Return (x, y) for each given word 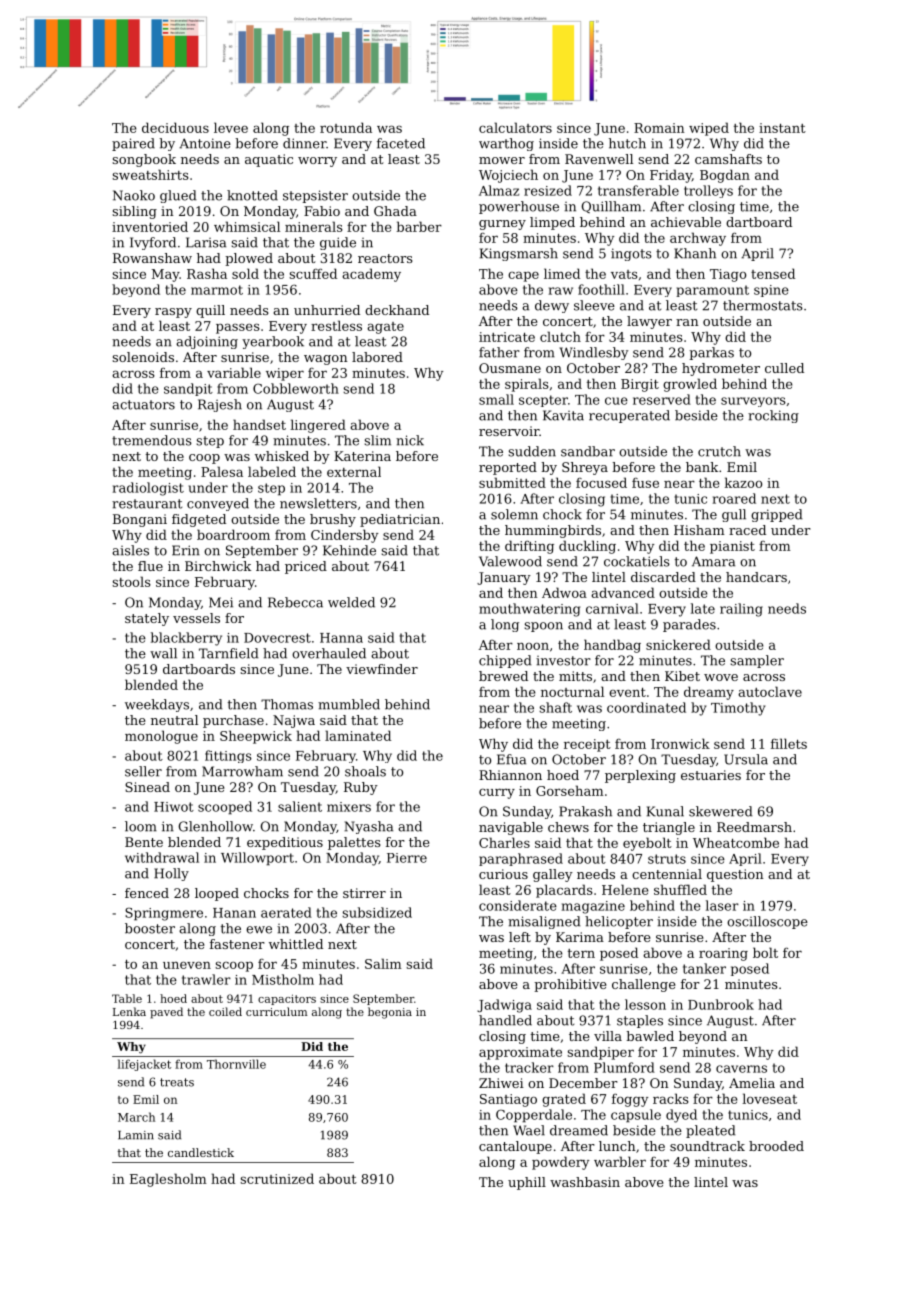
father (499, 352)
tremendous (152, 440)
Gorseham (570, 790)
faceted (401, 143)
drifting (529, 547)
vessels (196, 618)
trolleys (708, 191)
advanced (623, 592)
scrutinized (277, 1178)
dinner (304, 143)
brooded (776, 1146)
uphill (527, 1183)
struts (667, 859)
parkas (711, 353)
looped (217, 894)
